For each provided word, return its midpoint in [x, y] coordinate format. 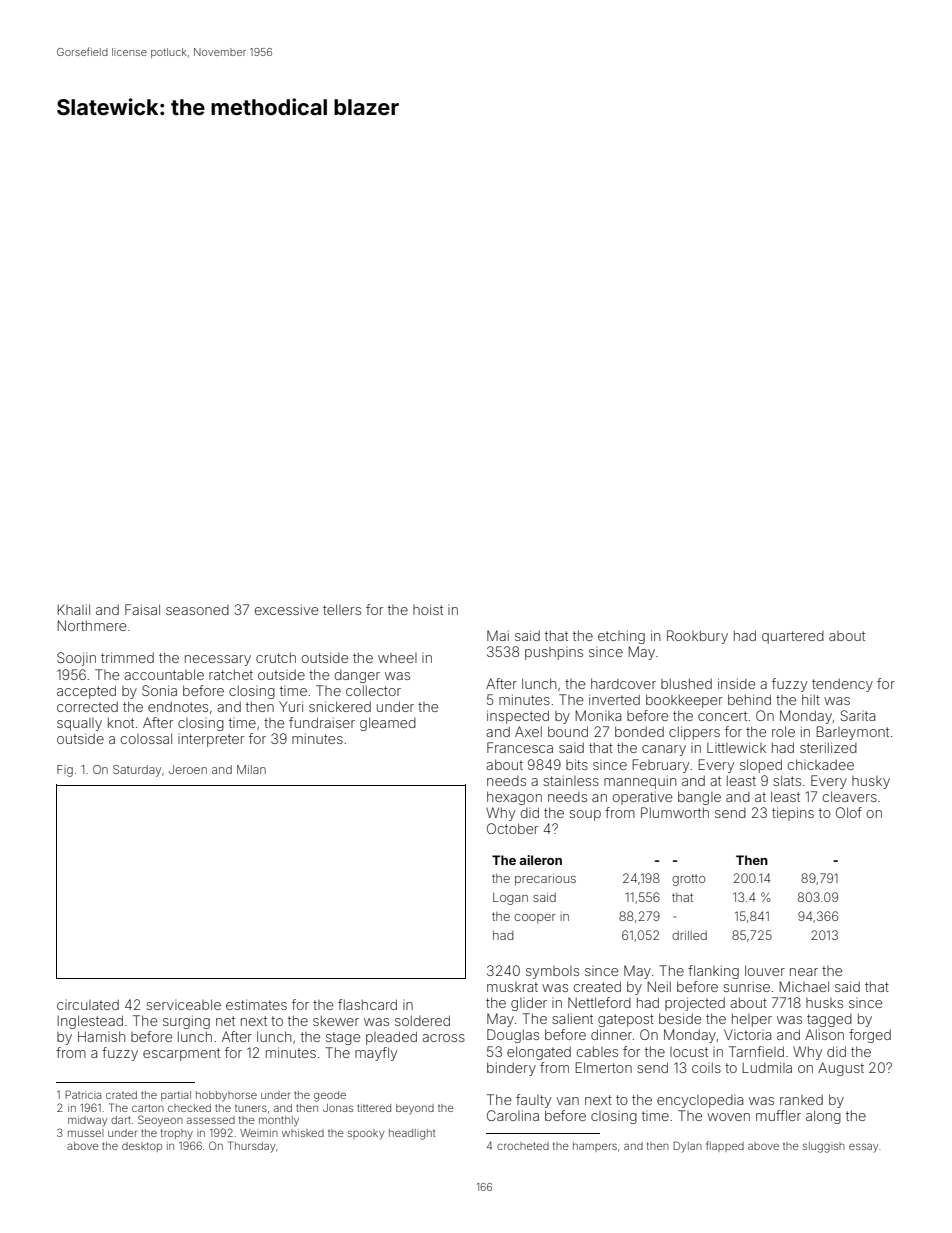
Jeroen [188, 769]
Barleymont [853, 733]
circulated [88, 1004]
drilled [689, 935]
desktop [142, 1147]
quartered [793, 637]
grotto [688, 880]
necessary [218, 660]
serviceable [183, 1004]
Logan [510, 899]
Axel [528, 731]
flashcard [367, 1004]
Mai [498, 635]
